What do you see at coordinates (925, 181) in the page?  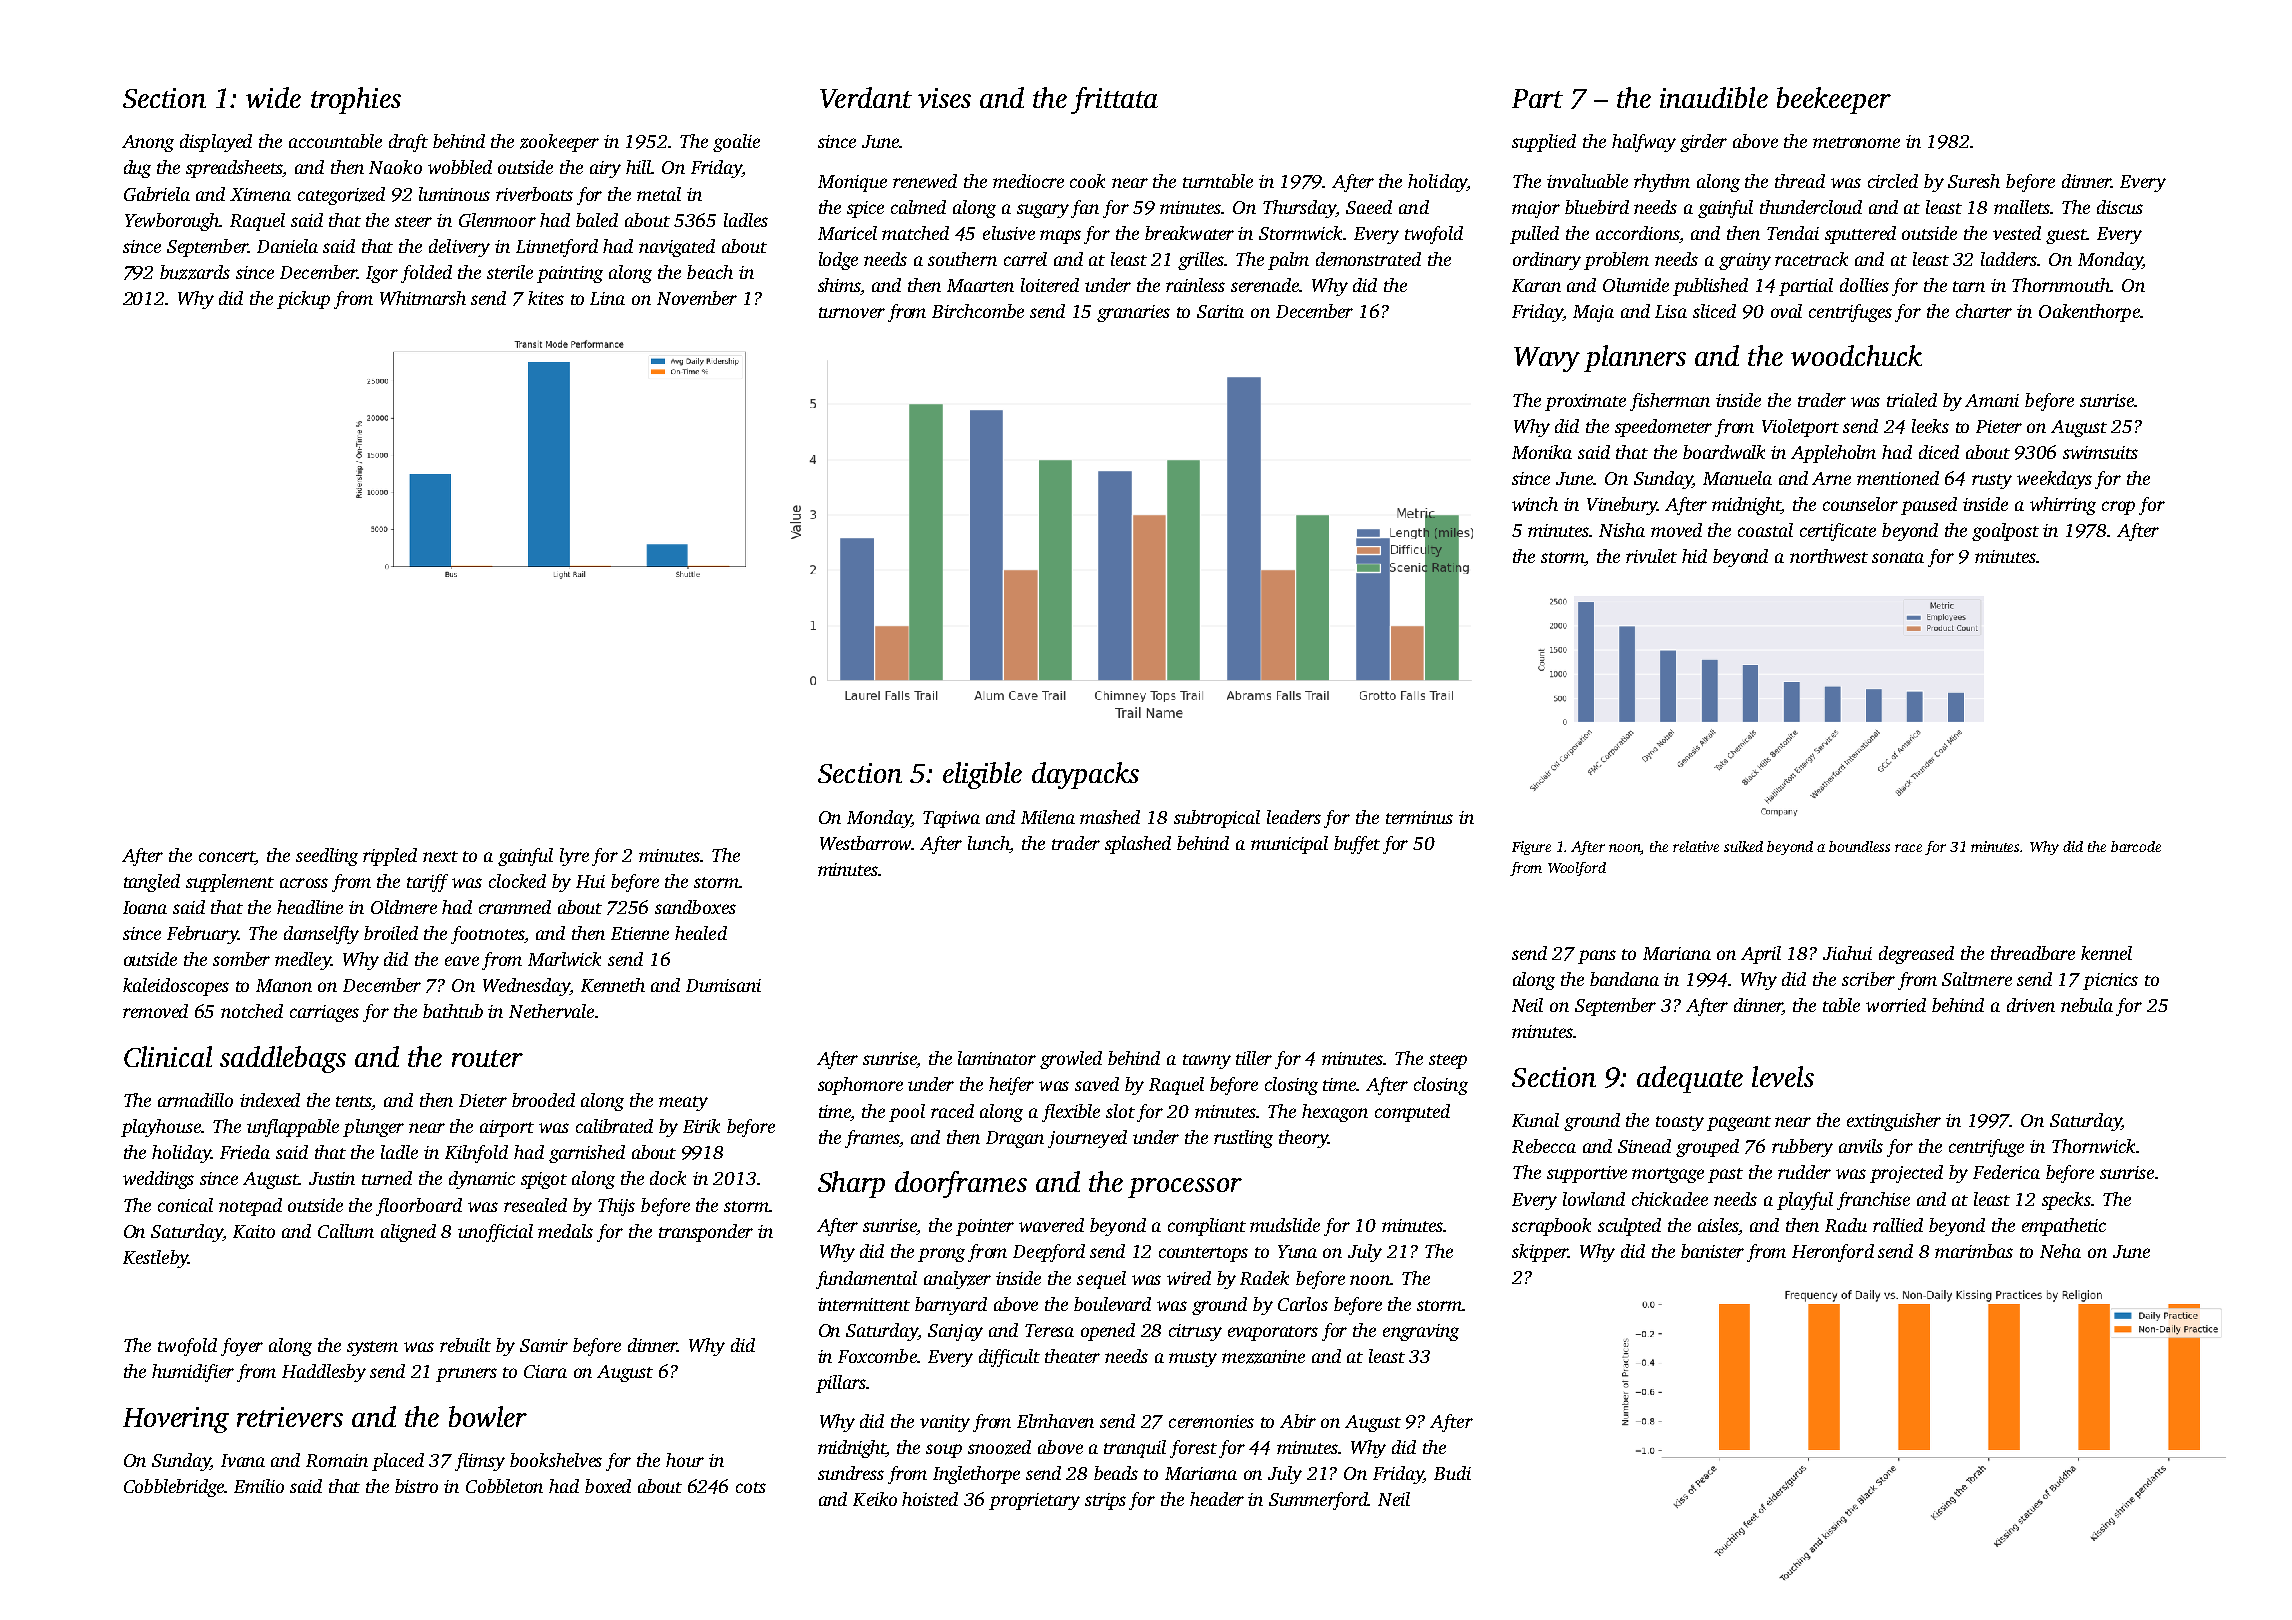 I see `renewed` at bounding box center [925, 181].
